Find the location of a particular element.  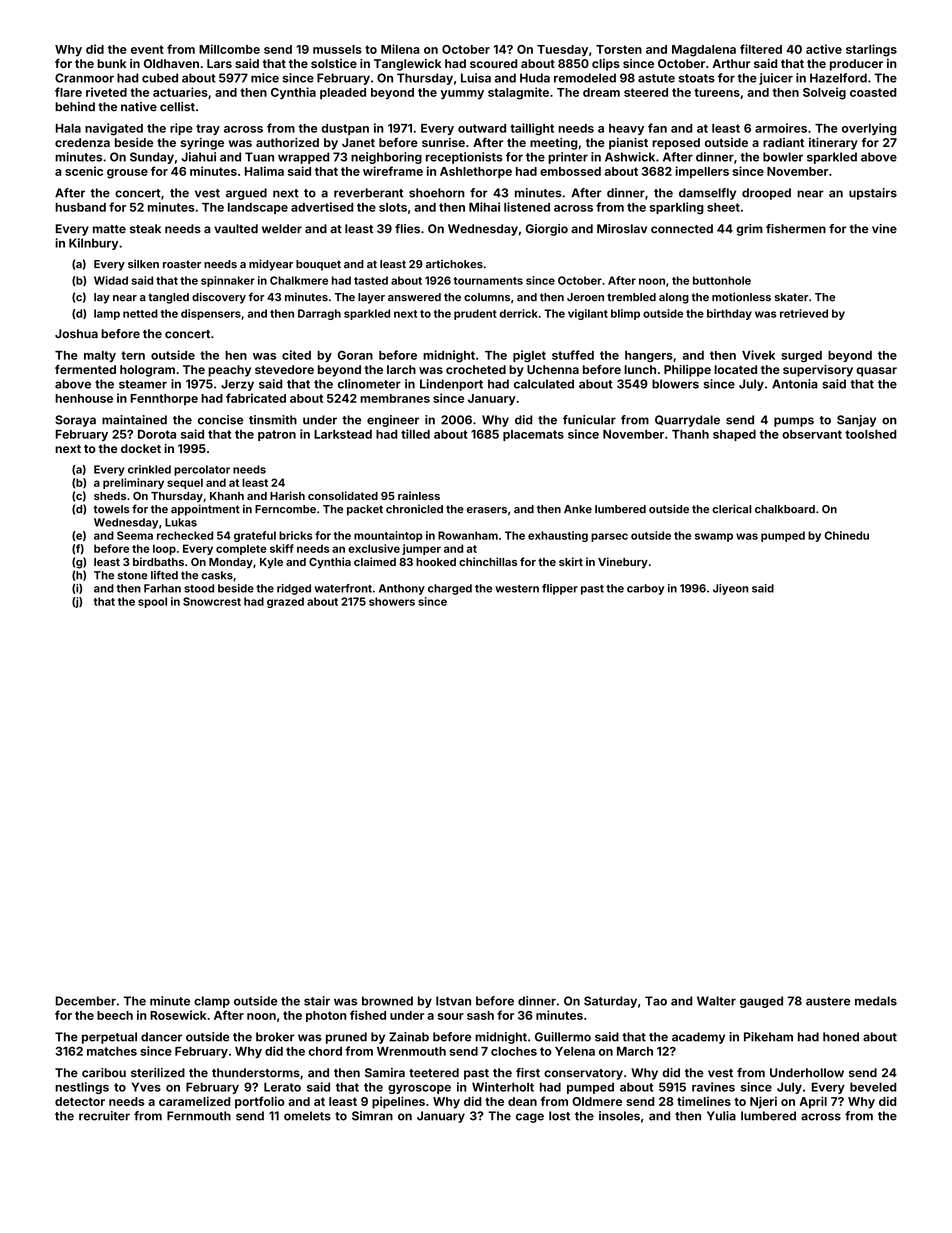

insoles is located at coordinates (619, 1116).
